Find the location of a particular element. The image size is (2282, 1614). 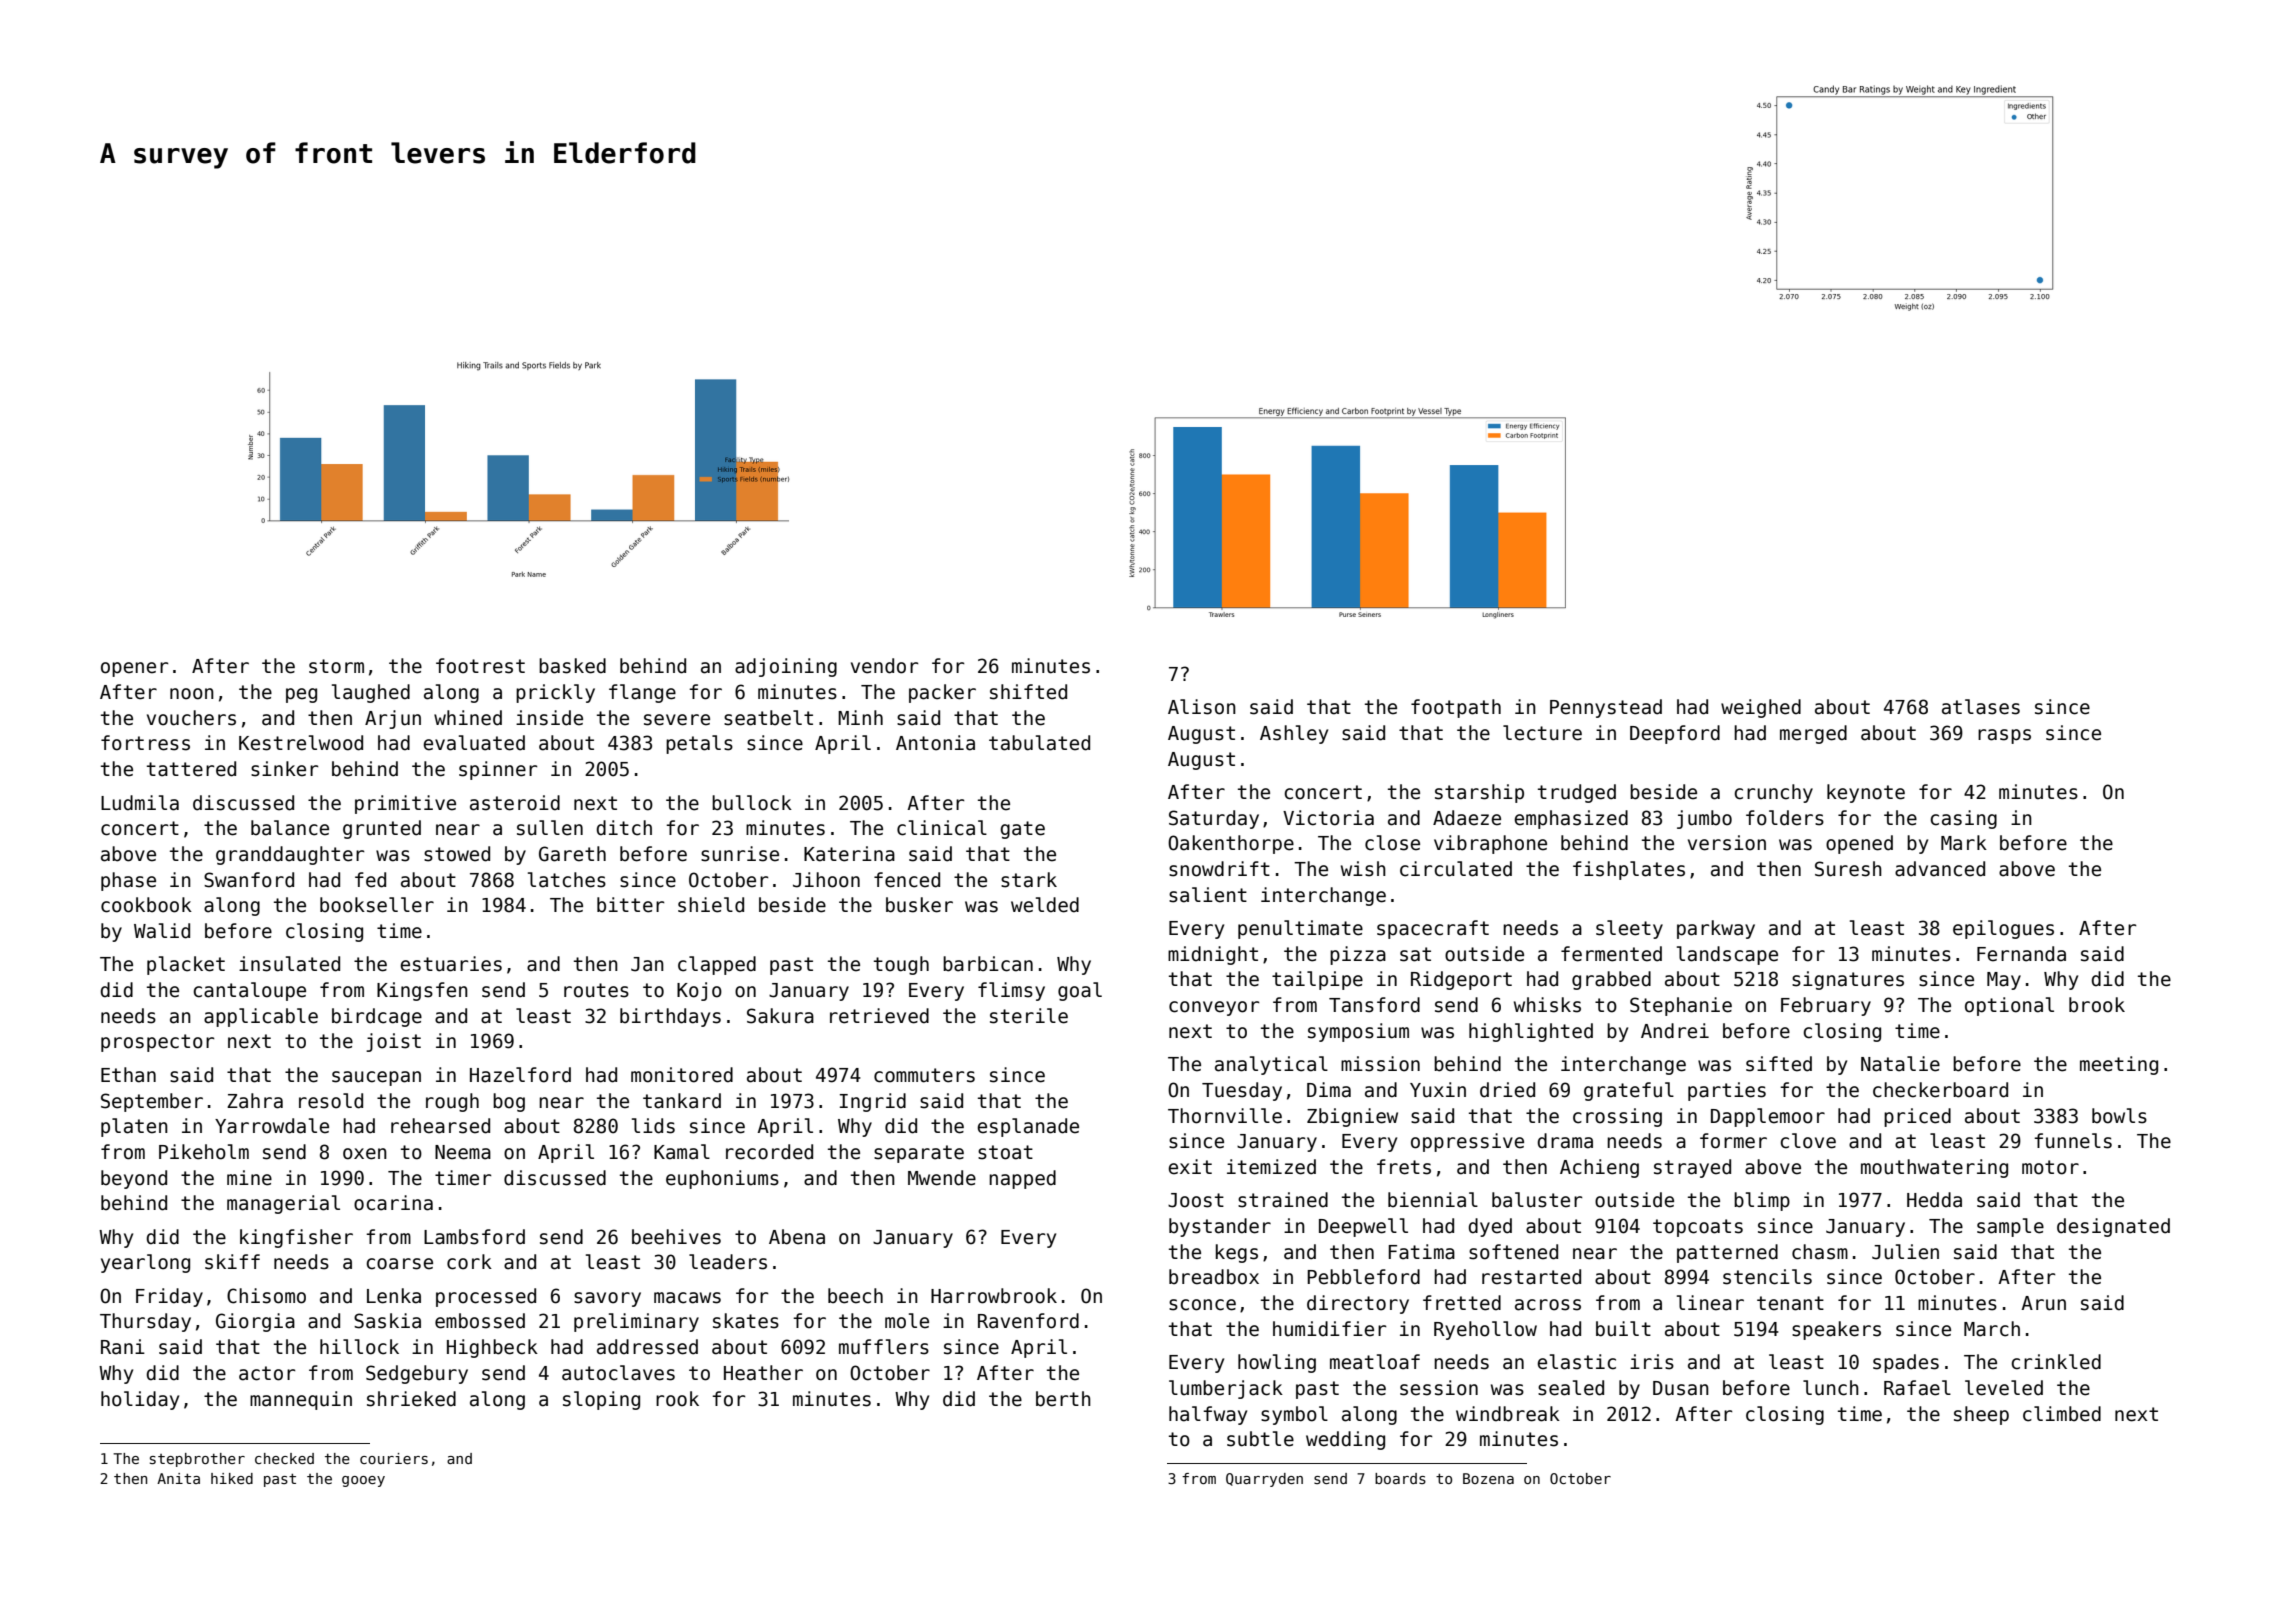

Quarryden is located at coordinates (1264, 1480).
